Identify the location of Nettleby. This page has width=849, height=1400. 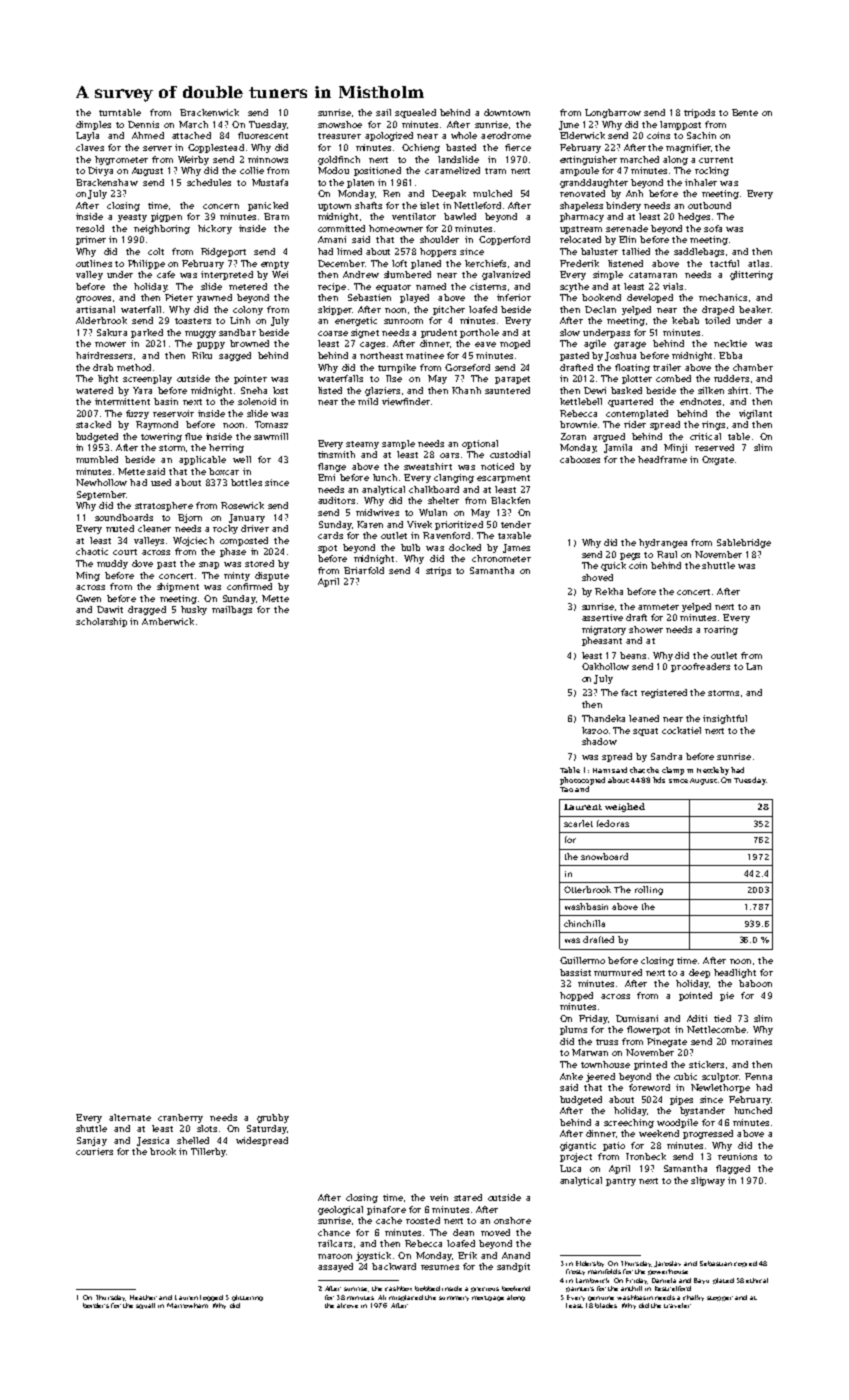
(713, 771).
